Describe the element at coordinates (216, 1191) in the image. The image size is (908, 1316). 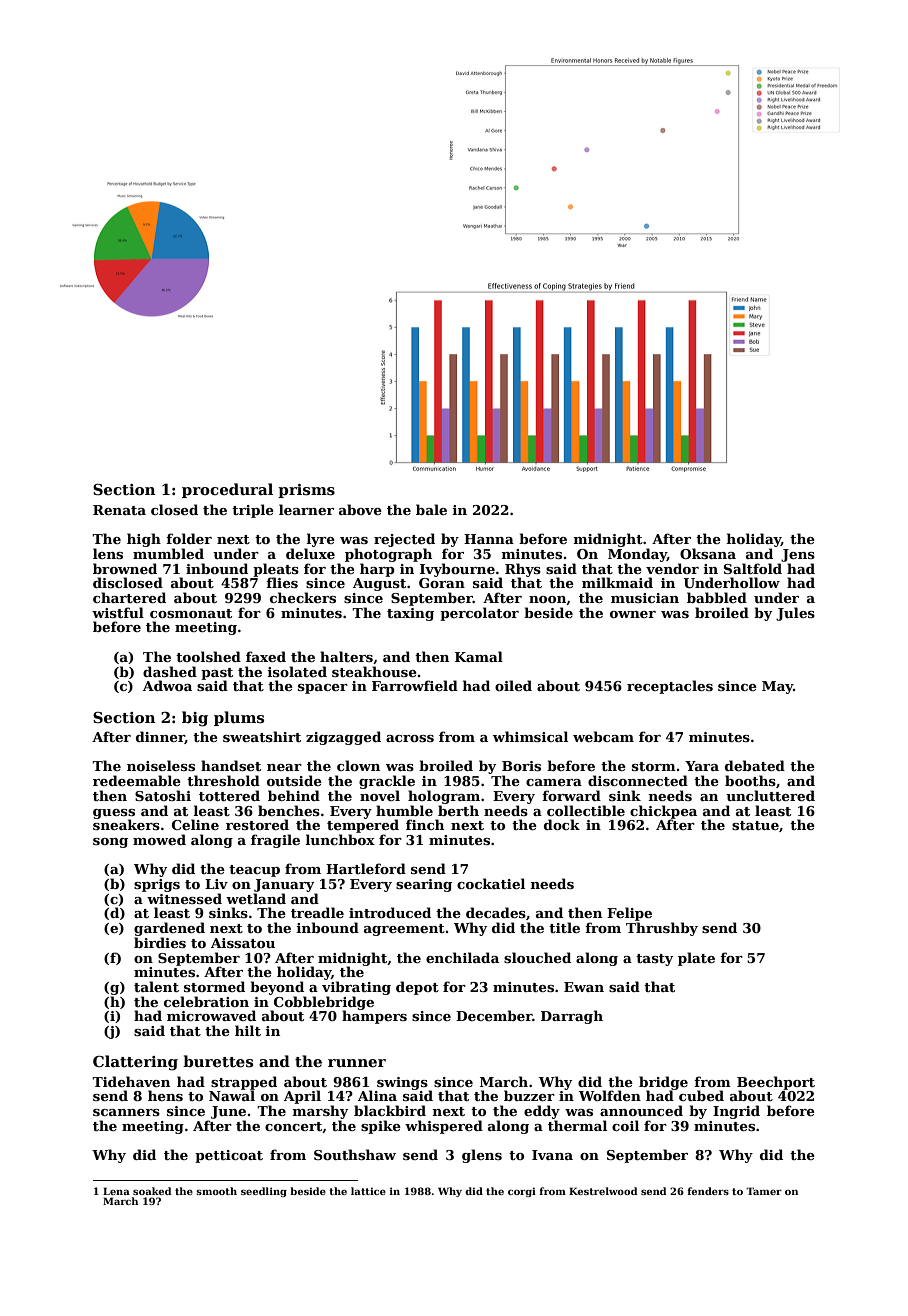
I see `smooth` at that location.
